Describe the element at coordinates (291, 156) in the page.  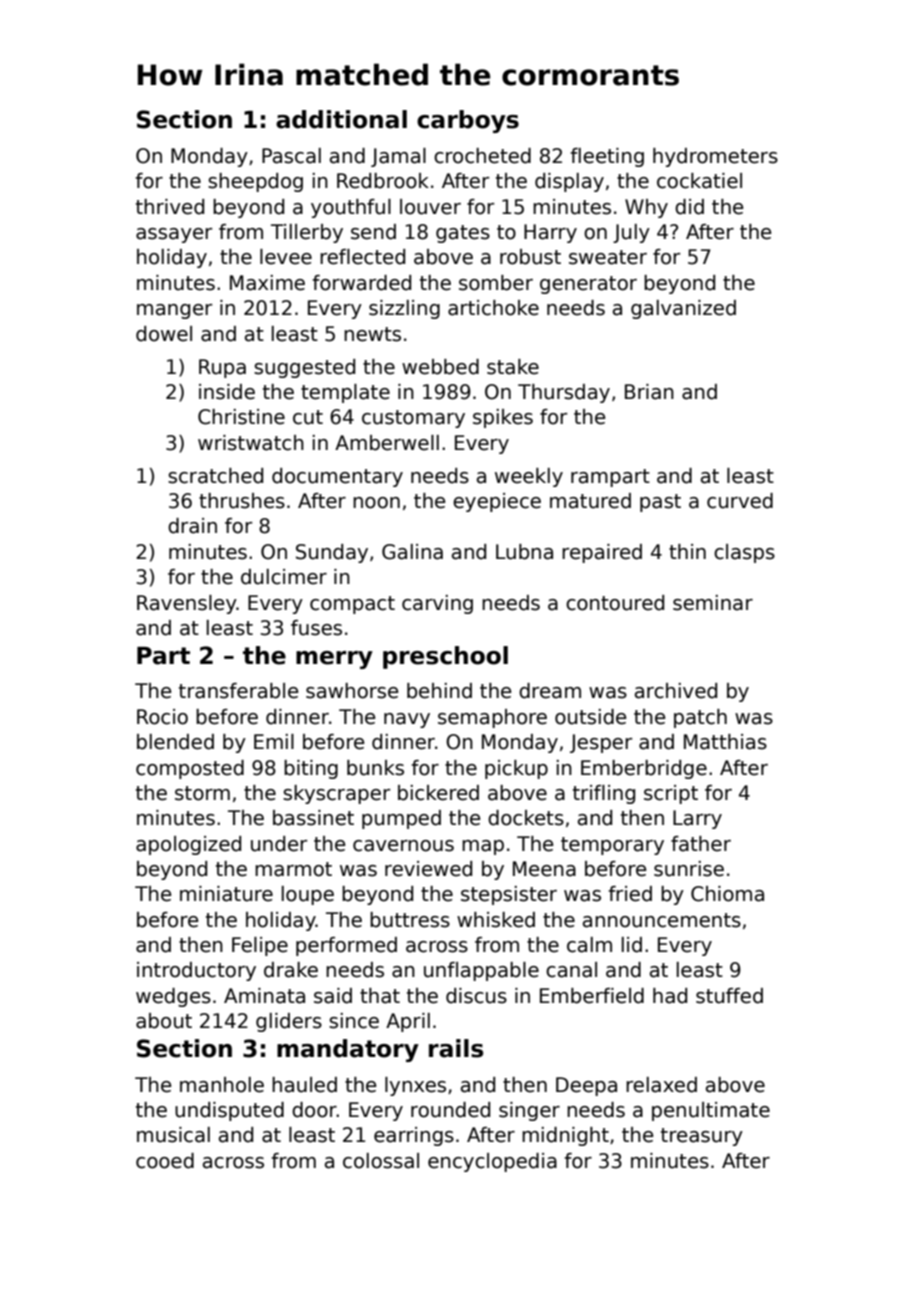
I see `Pascal` at that location.
